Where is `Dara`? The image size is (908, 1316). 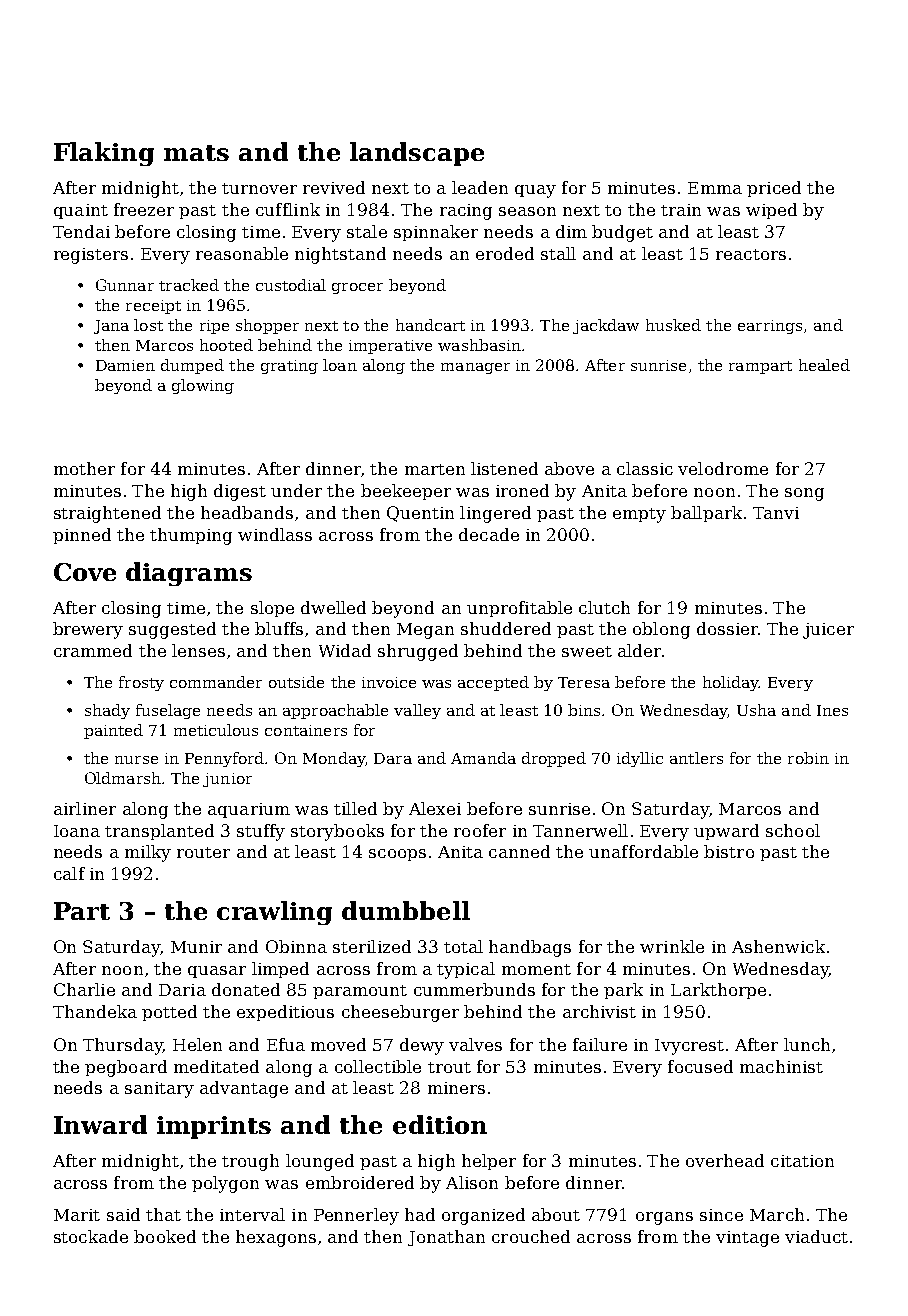
Dara is located at coordinates (393, 758).
